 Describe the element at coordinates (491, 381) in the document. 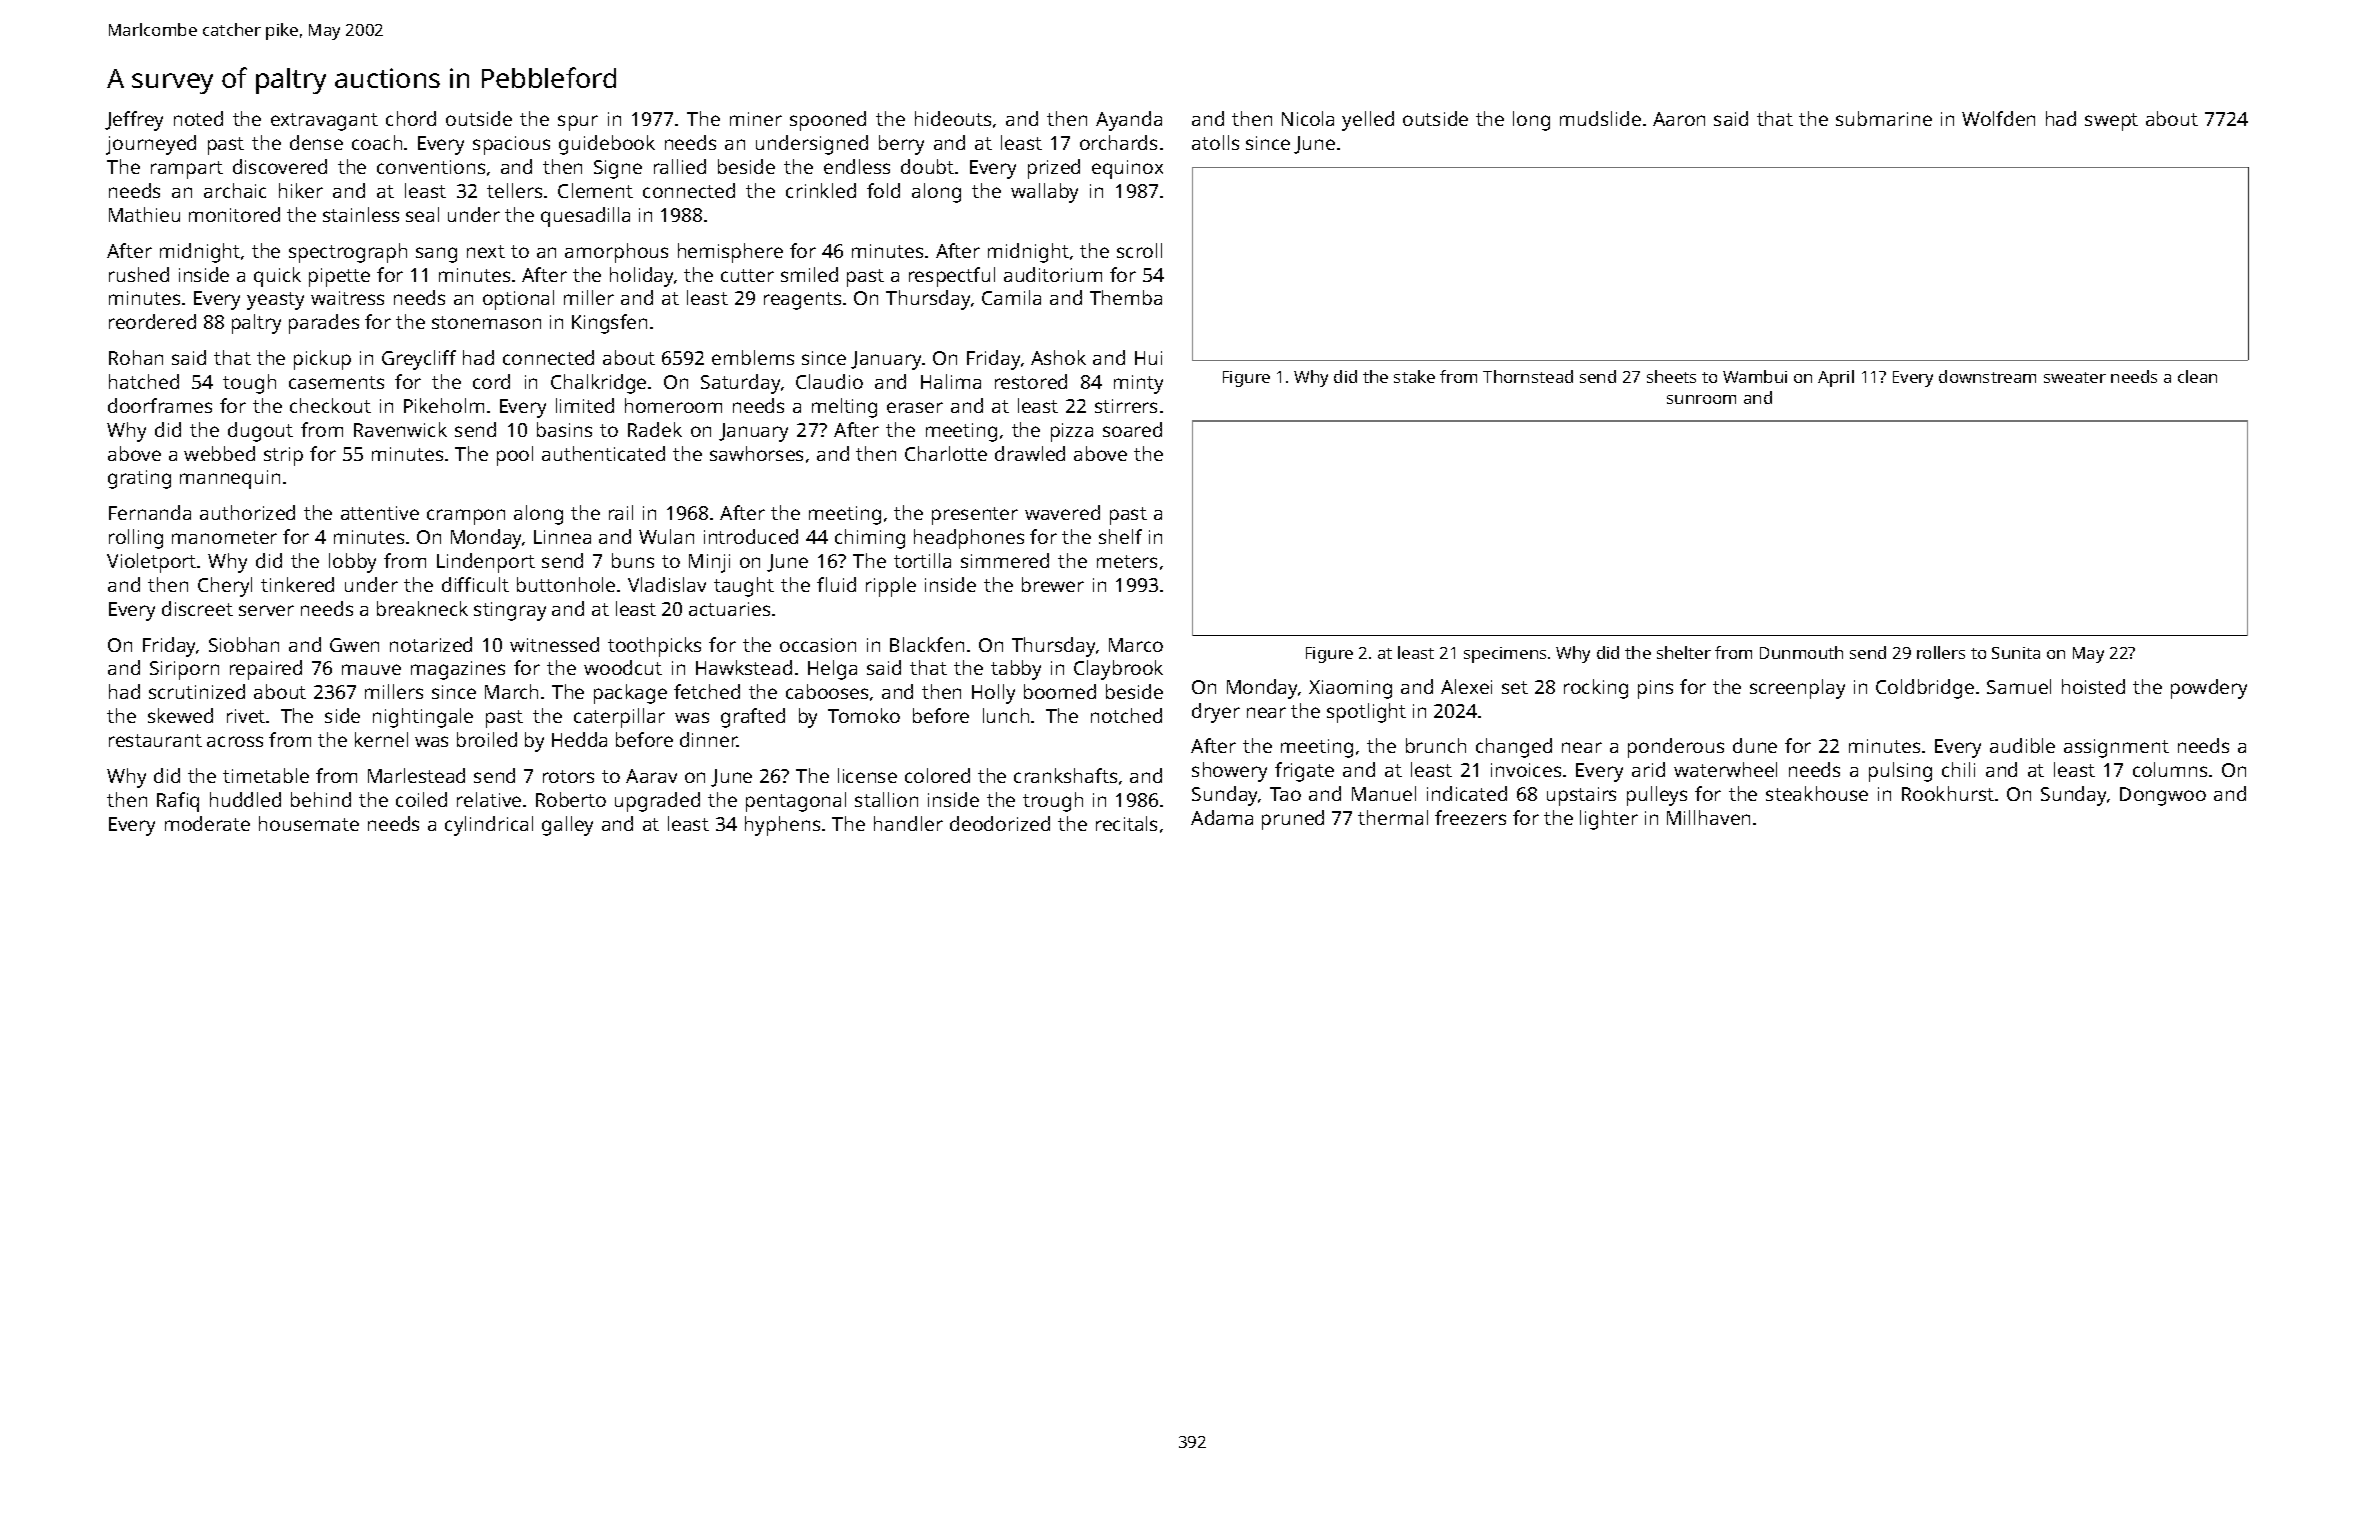

I see `cord` at that location.
